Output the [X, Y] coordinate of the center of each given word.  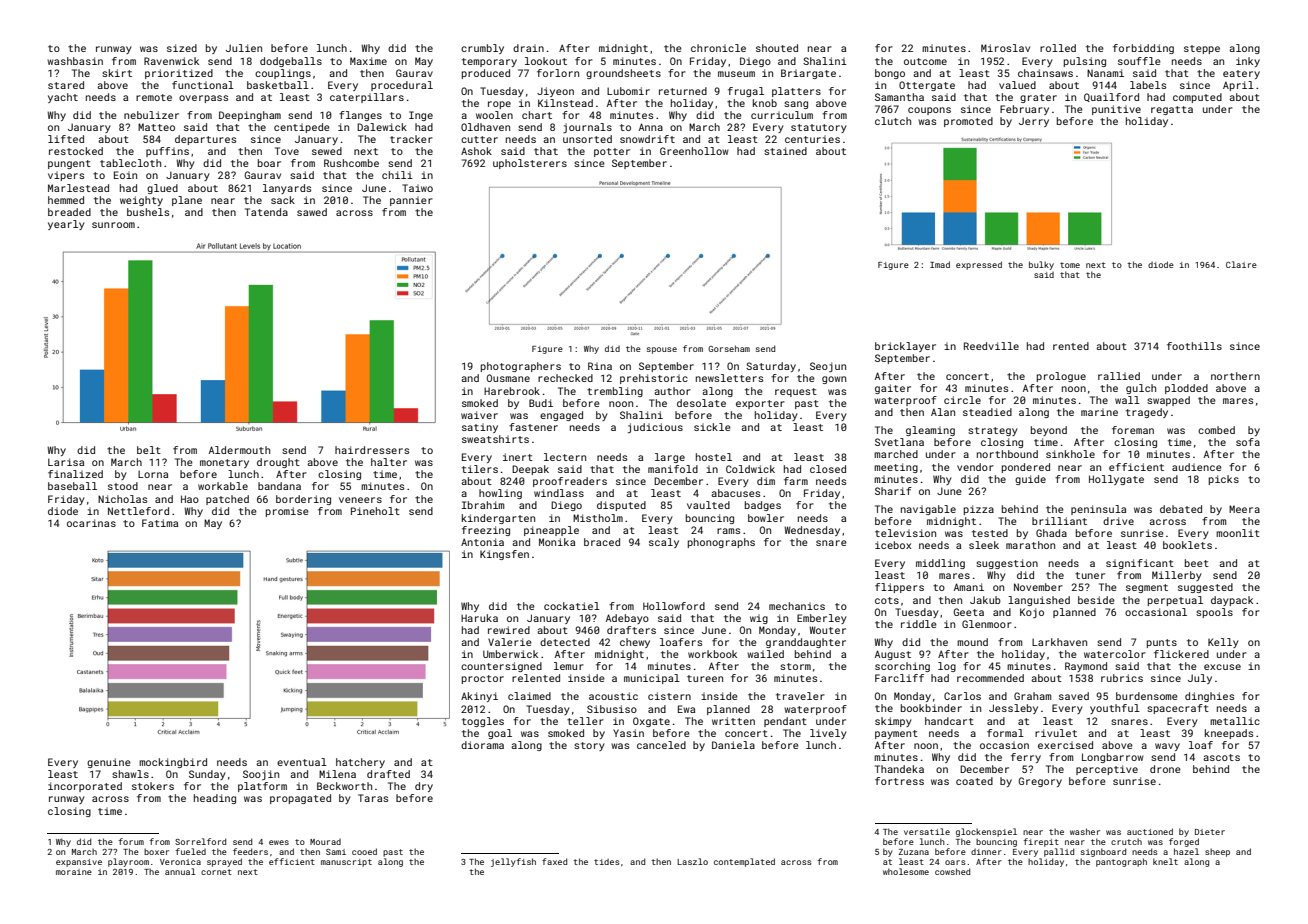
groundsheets [623, 74]
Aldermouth [239, 450]
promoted [968, 122]
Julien [244, 48]
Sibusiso [612, 709]
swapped [1168, 401]
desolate [701, 403]
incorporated [85, 787]
